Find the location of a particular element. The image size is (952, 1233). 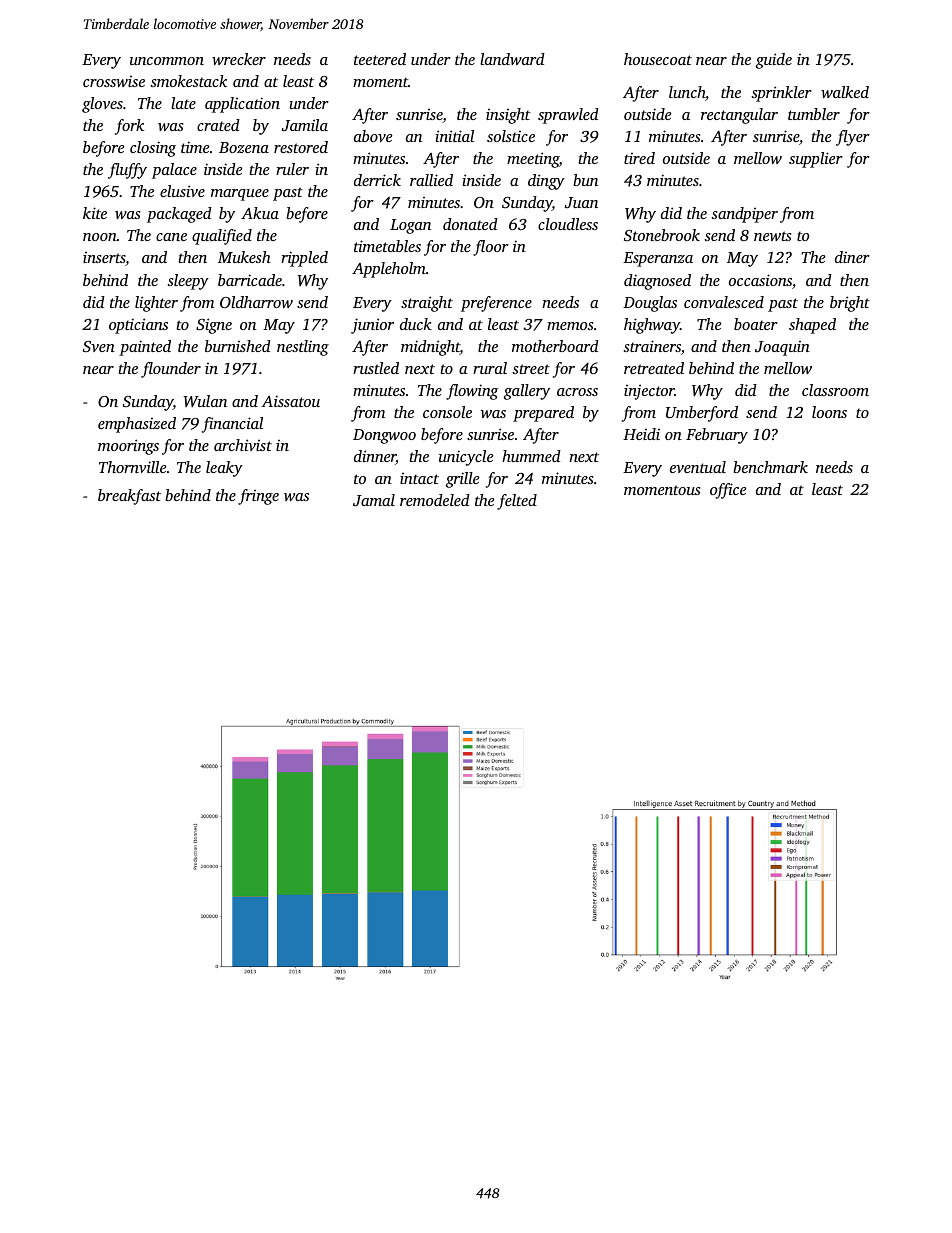

intact is located at coordinates (419, 478).
